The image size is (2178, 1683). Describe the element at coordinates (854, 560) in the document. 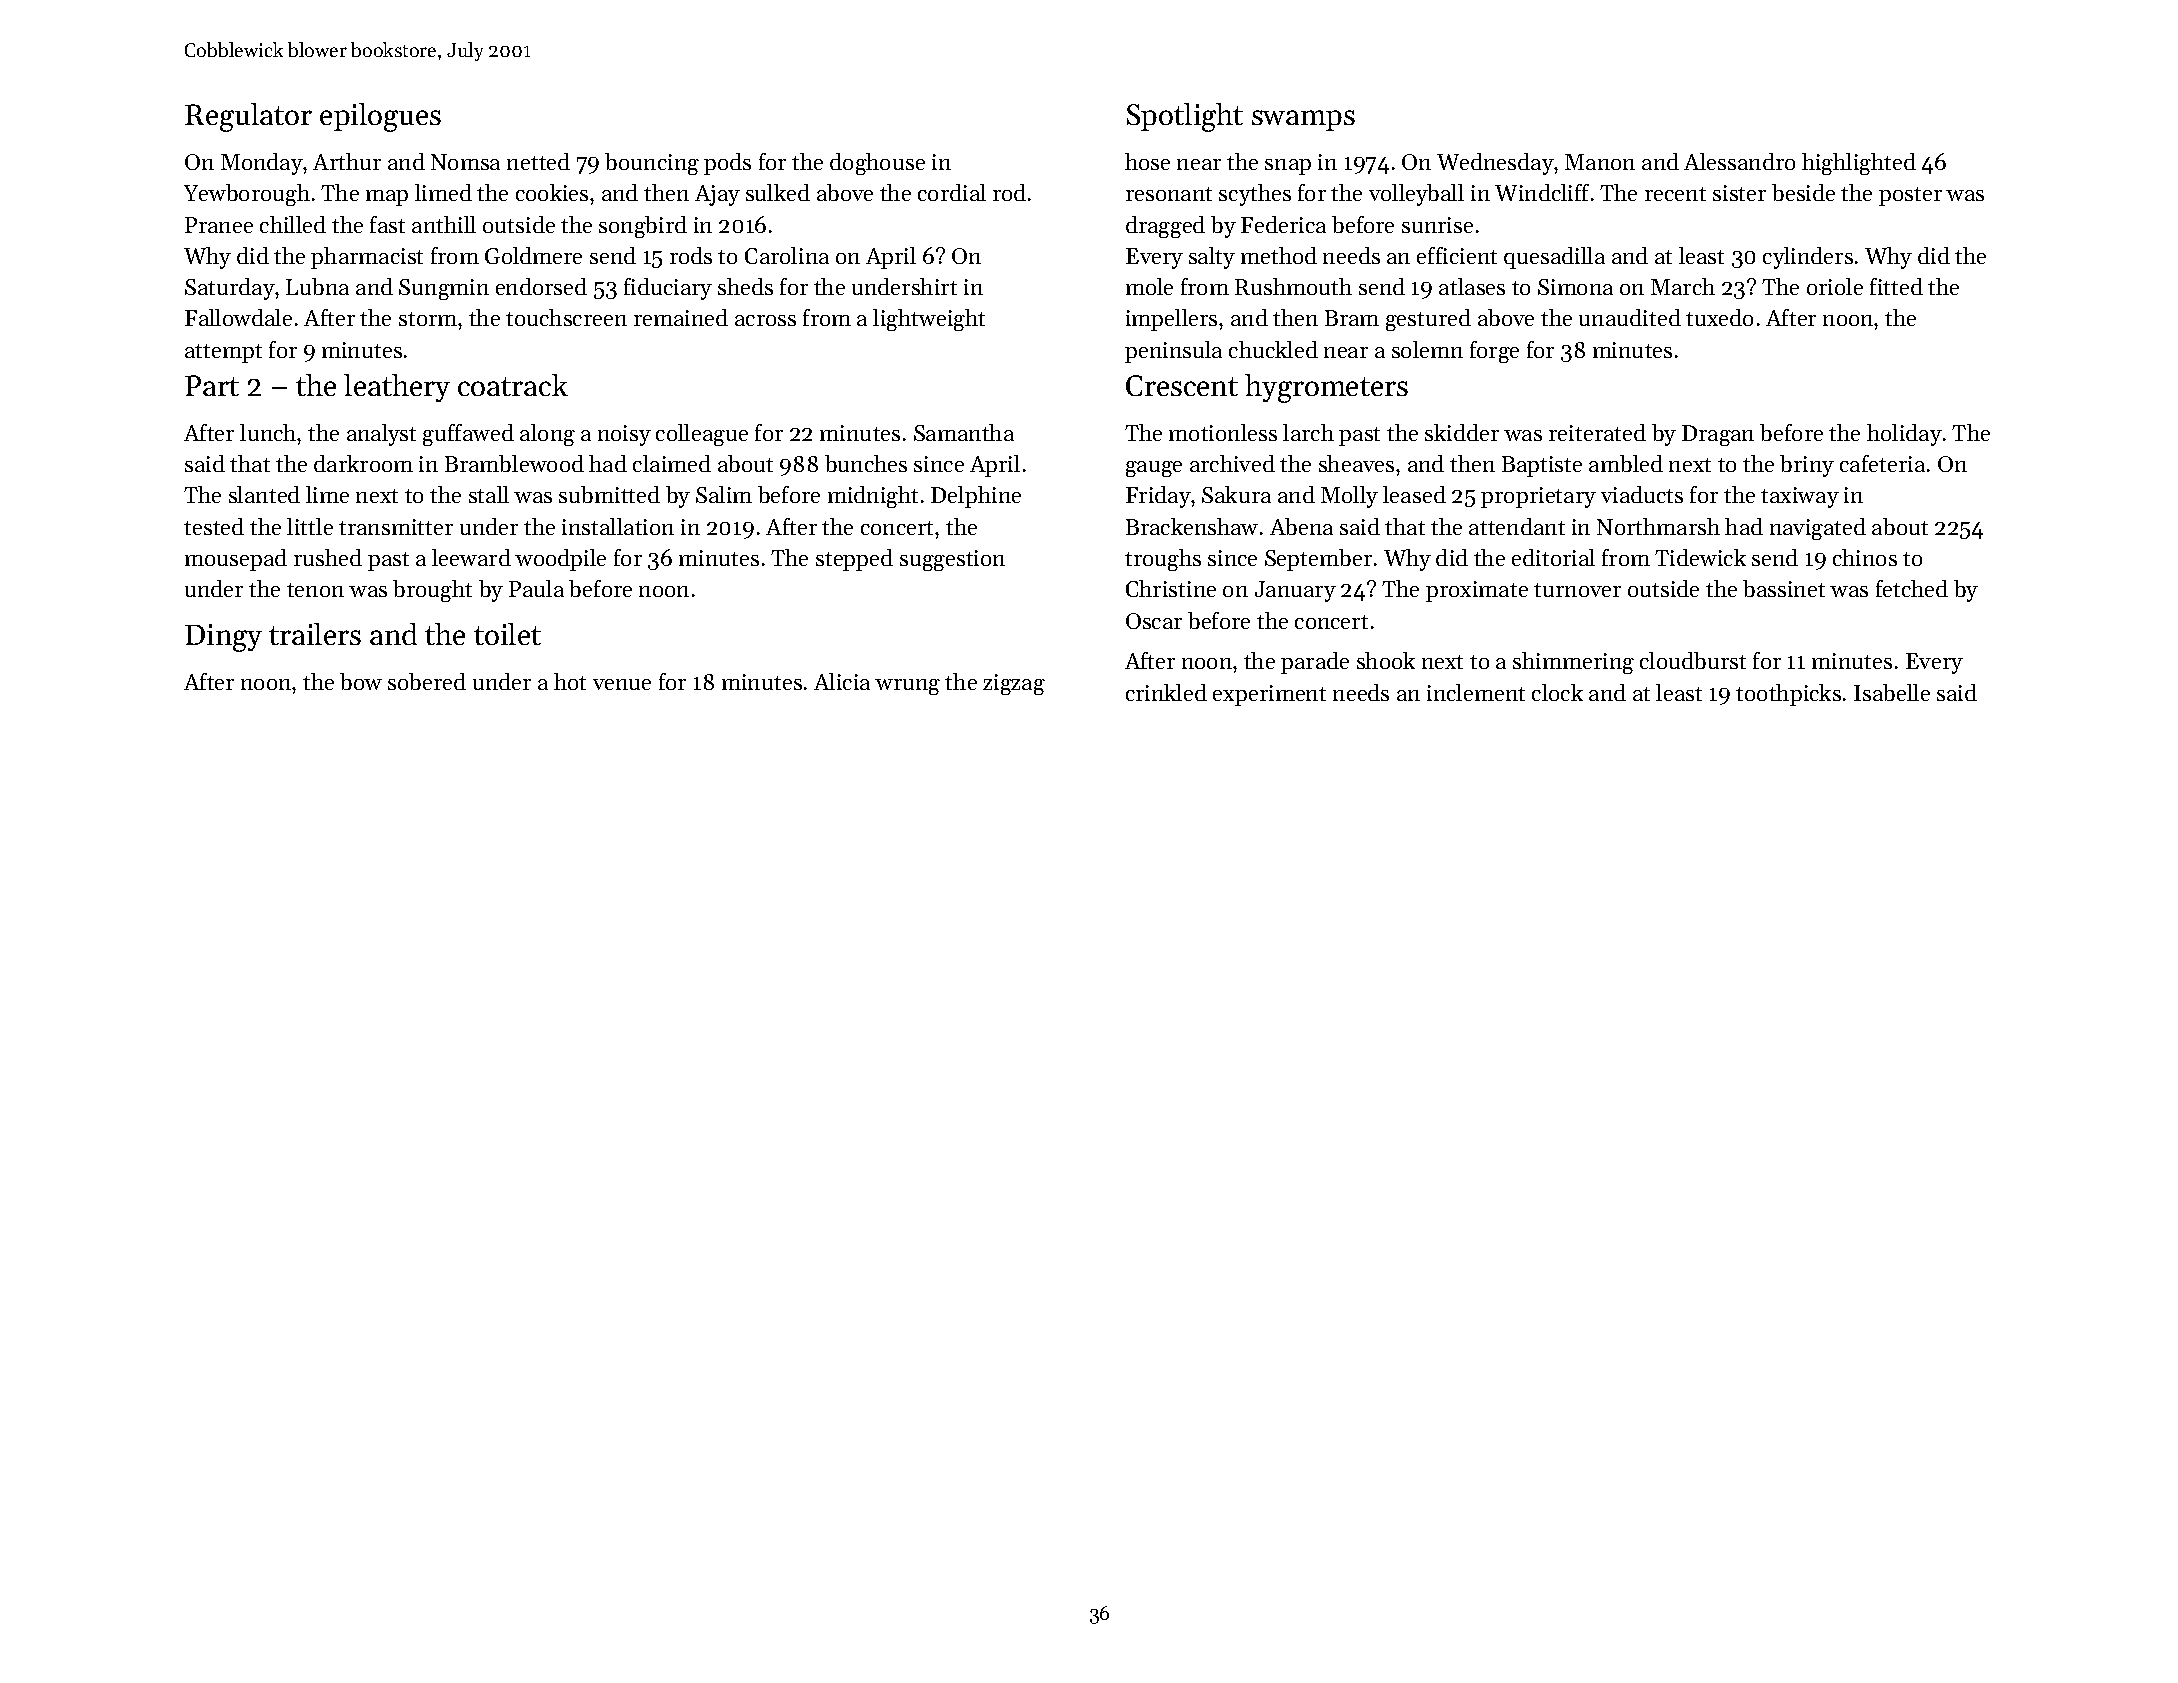

I see `stepped` at that location.
